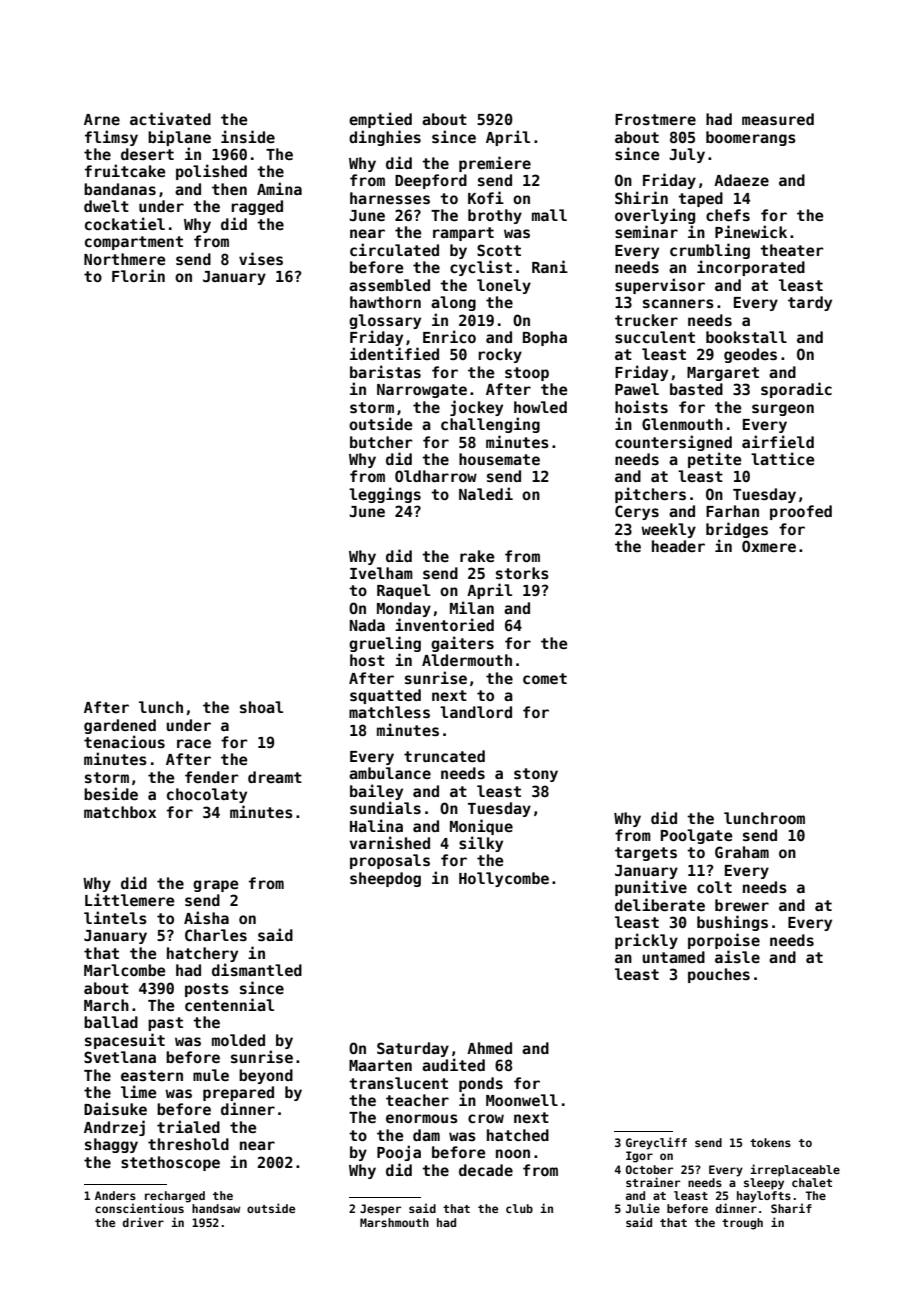  I want to click on deliberate, so click(660, 904).
